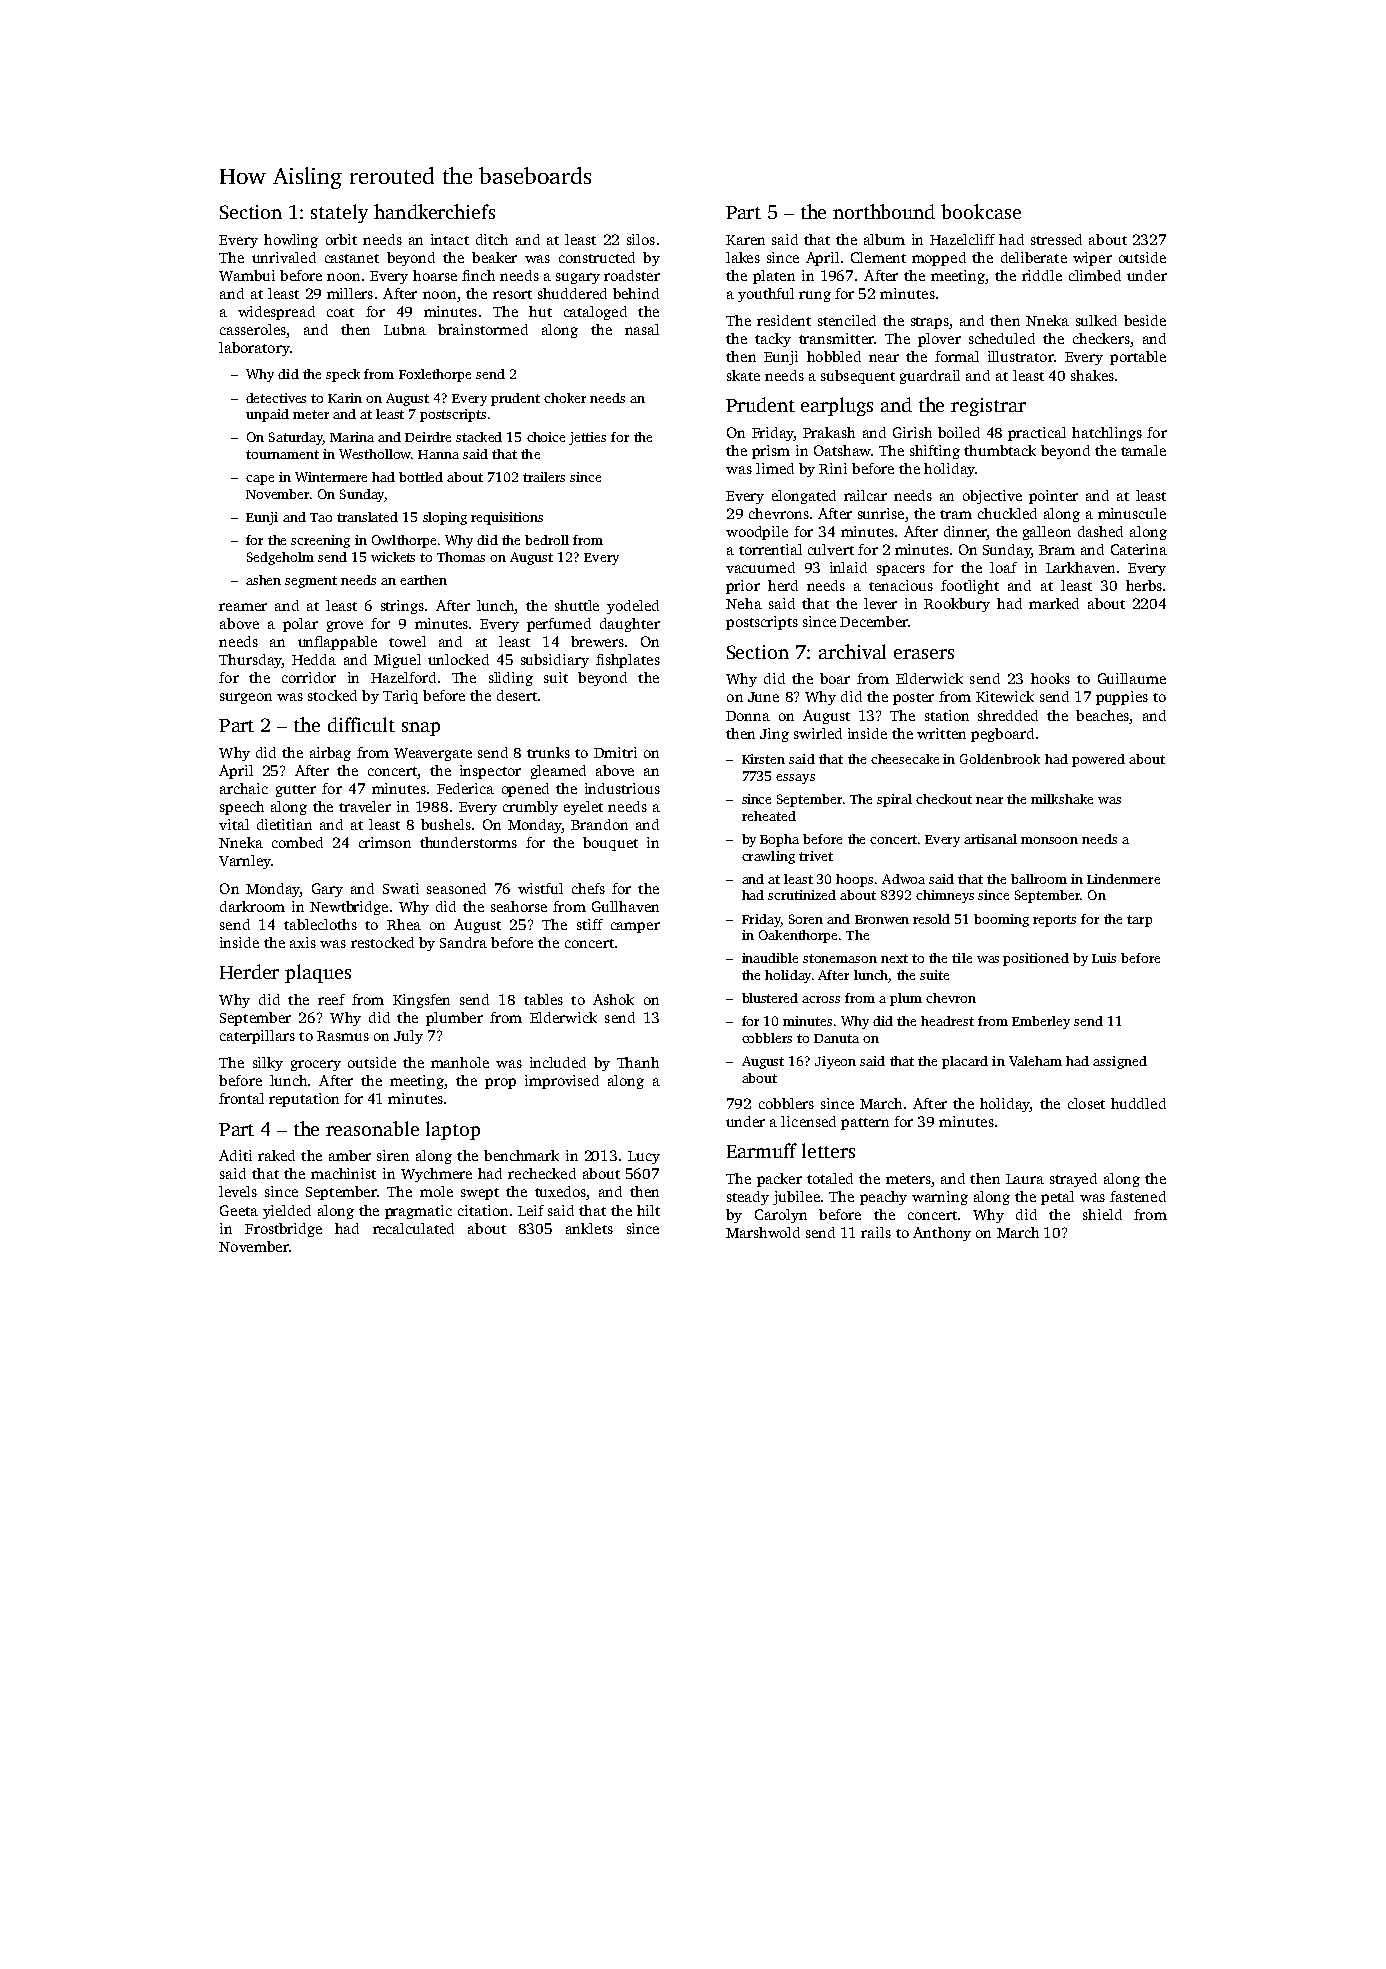 Image resolution: width=1386 pixels, height=1969 pixels. What do you see at coordinates (1054, 921) in the image?
I see `reports` at bounding box center [1054, 921].
